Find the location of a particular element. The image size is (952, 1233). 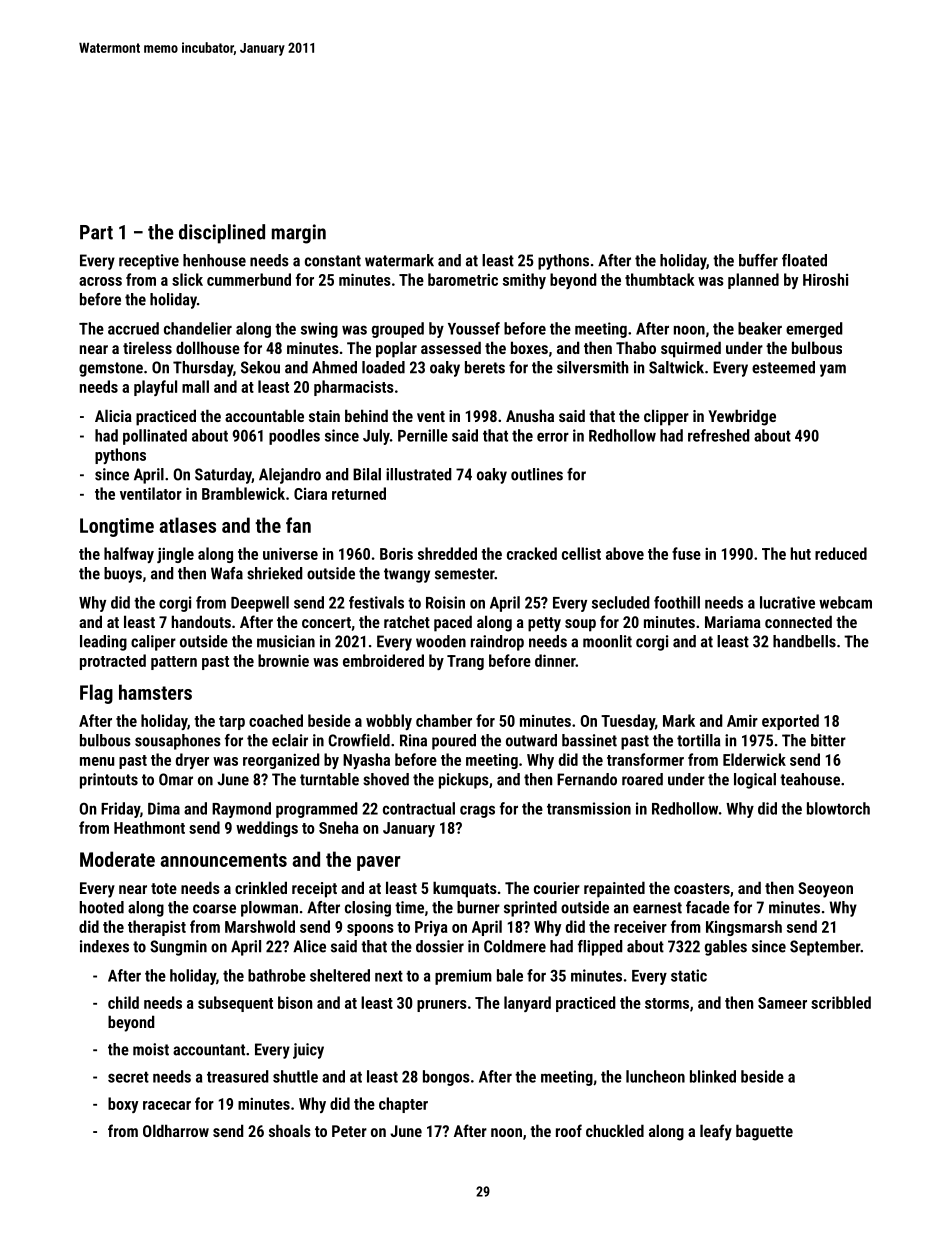

bitter is located at coordinates (828, 740).
